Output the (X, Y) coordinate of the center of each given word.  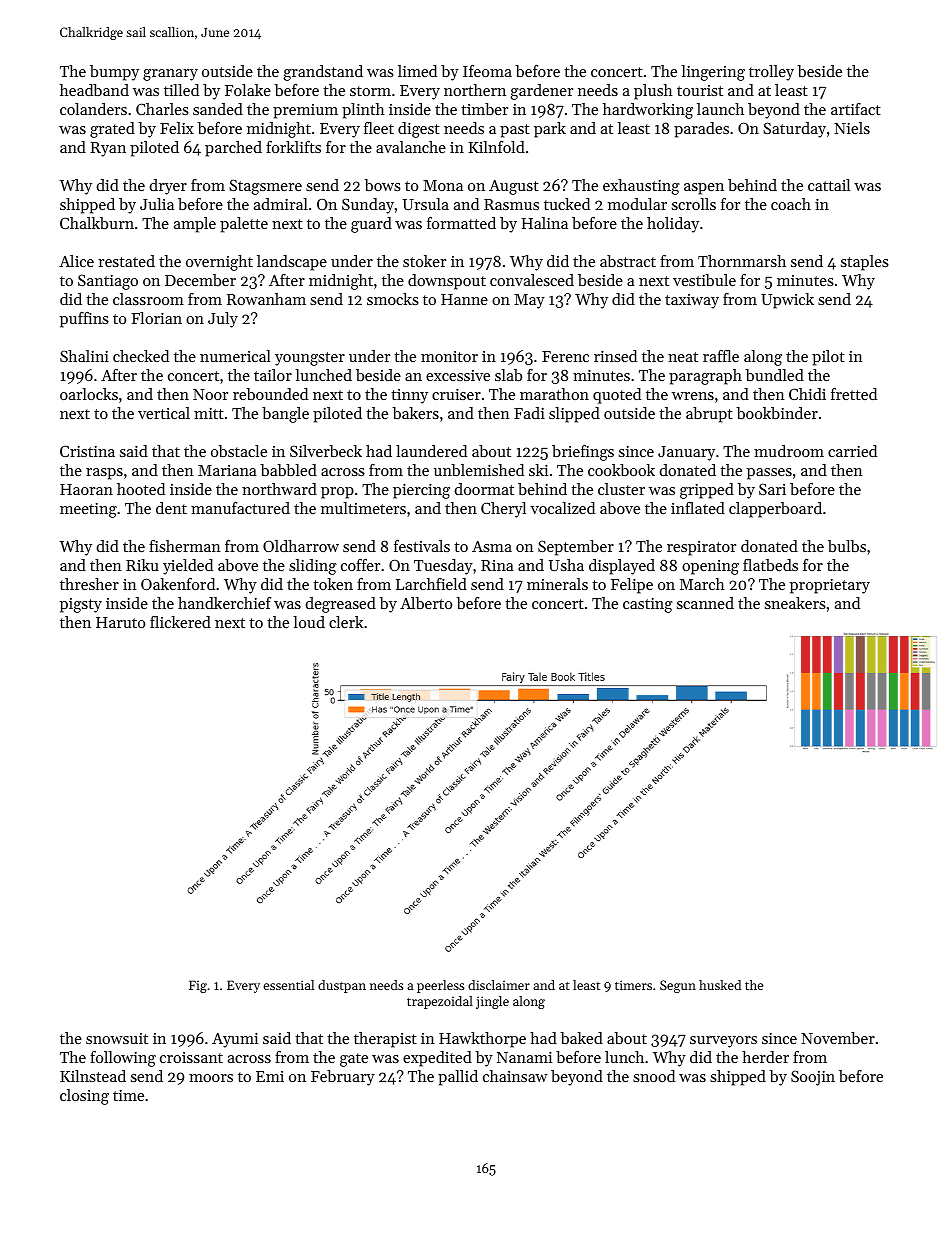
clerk (346, 622)
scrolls (694, 204)
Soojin (813, 1078)
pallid (458, 1078)
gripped (707, 491)
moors (211, 1078)
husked (720, 985)
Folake (248, 90)
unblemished (479, 470)
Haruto (120, 622)
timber (484, 109)
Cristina (87, 451)
